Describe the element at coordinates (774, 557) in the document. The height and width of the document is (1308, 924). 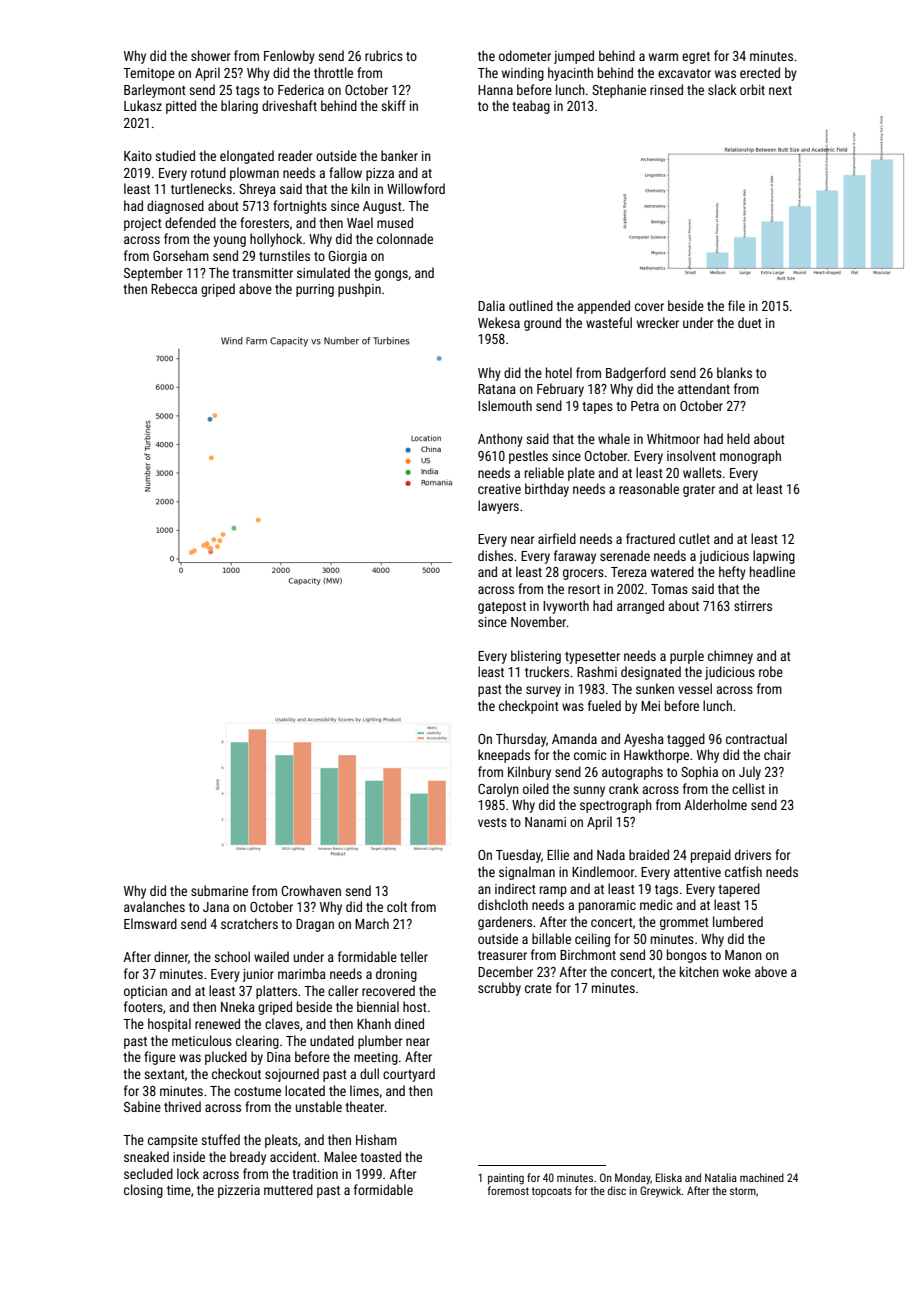
I see `lapwing` at that location.
